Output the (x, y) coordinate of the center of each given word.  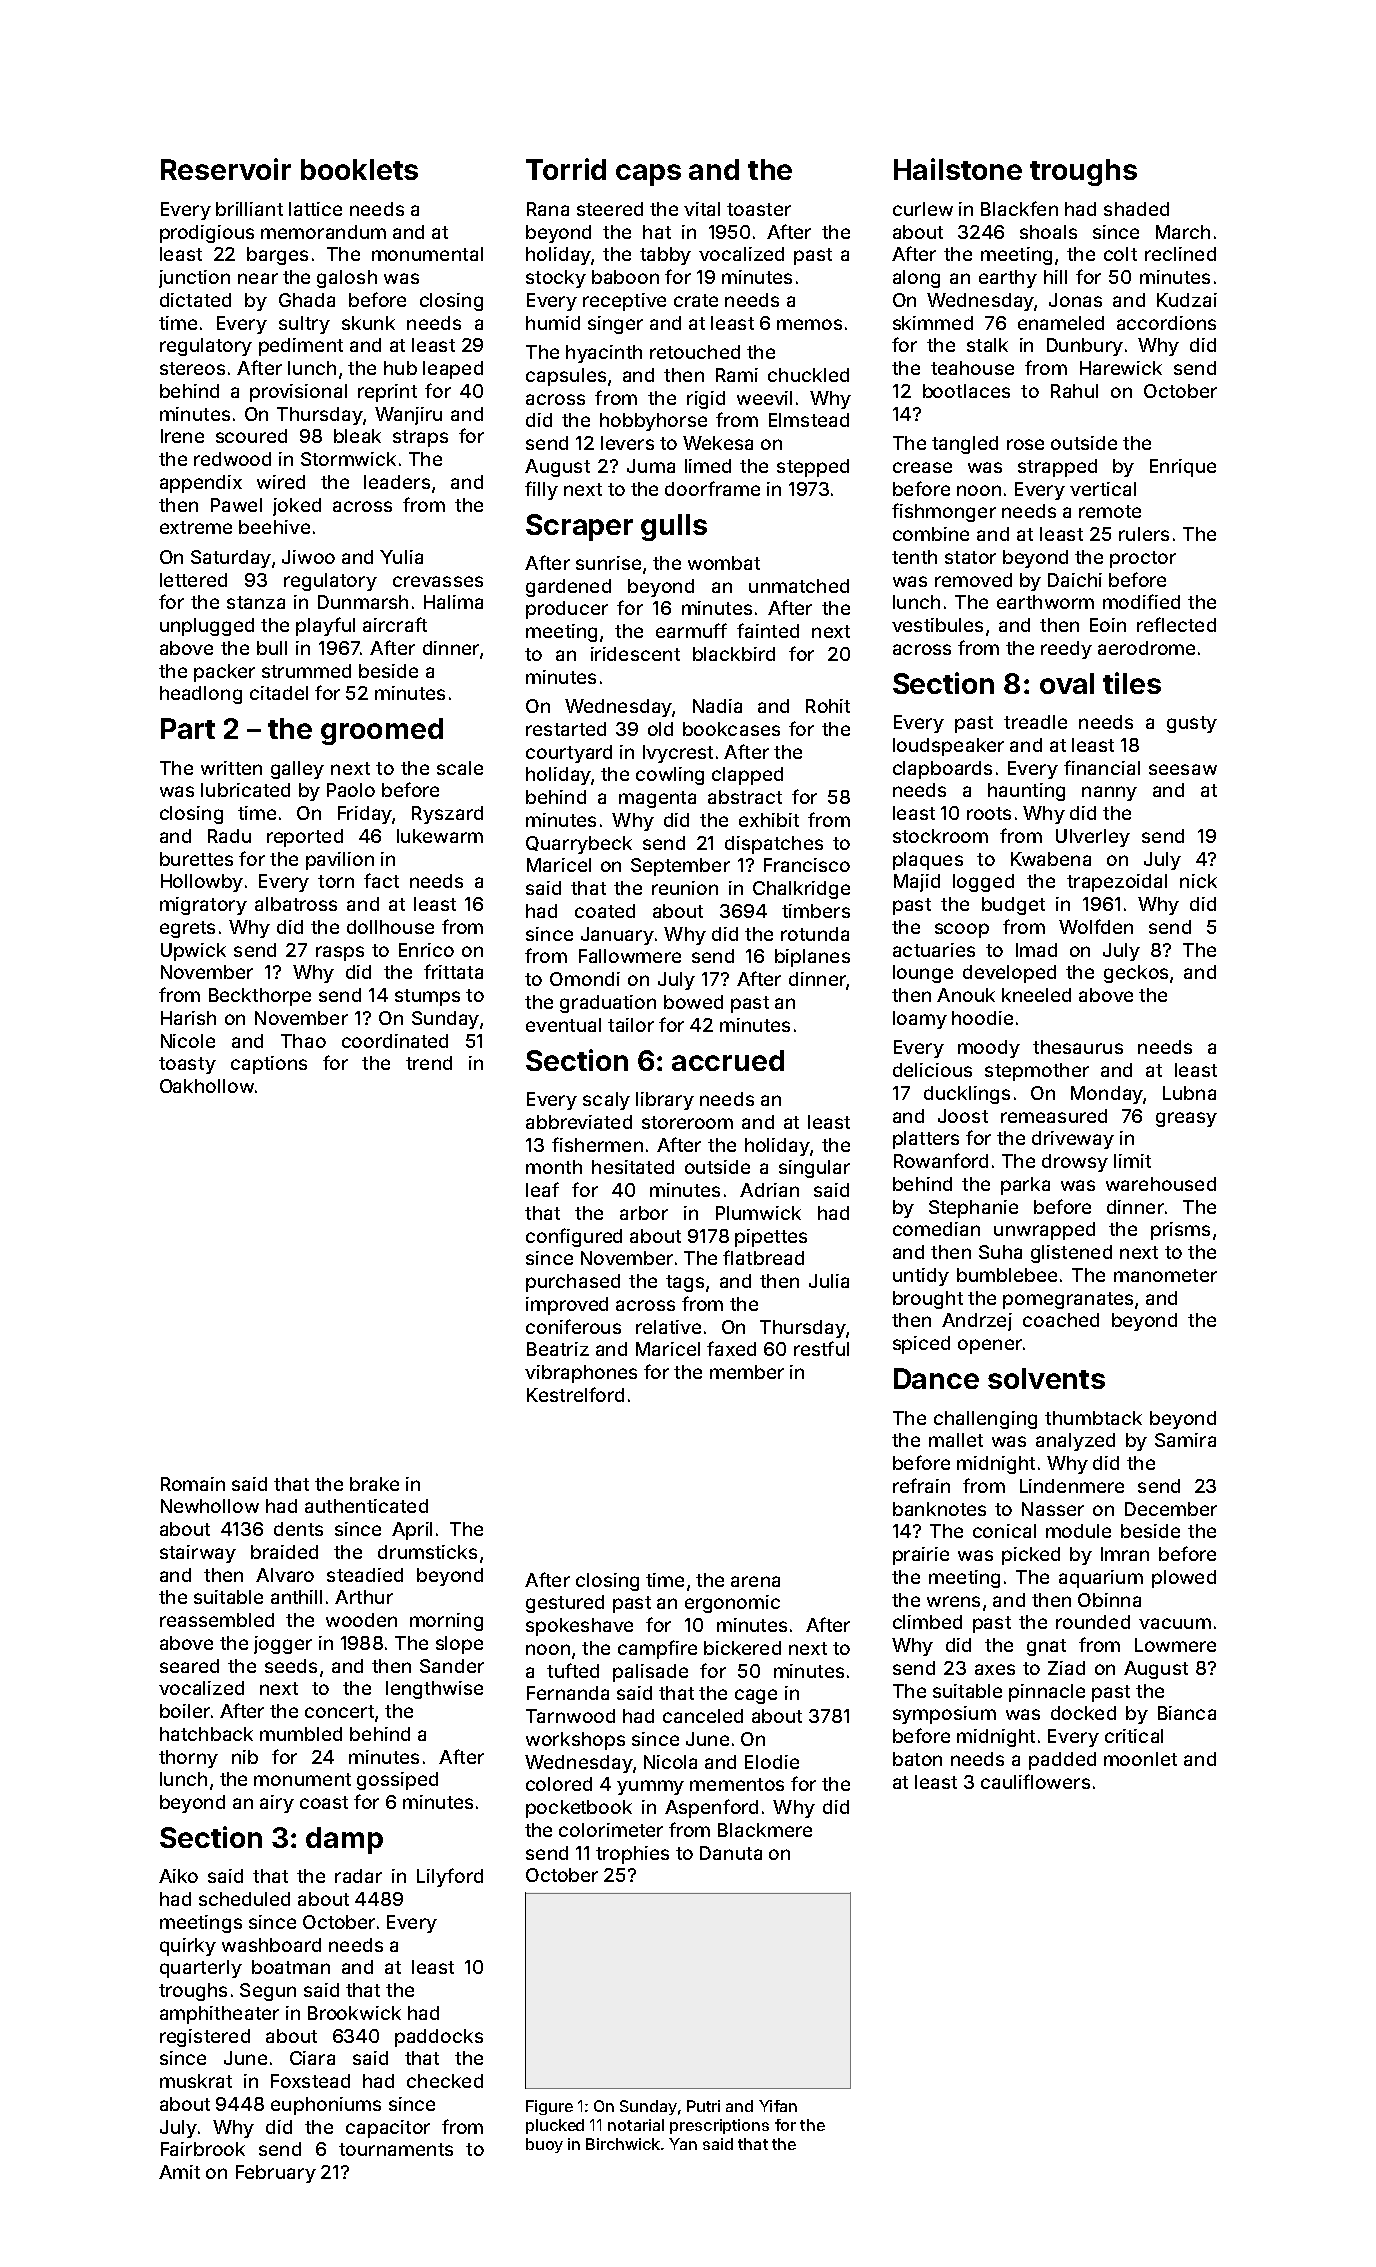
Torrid (566, 169)
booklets (359, 169)
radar (358, 1876)
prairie (921, 1556)
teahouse (972, 368)
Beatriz (558, 1349)
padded (1062, 1761)
